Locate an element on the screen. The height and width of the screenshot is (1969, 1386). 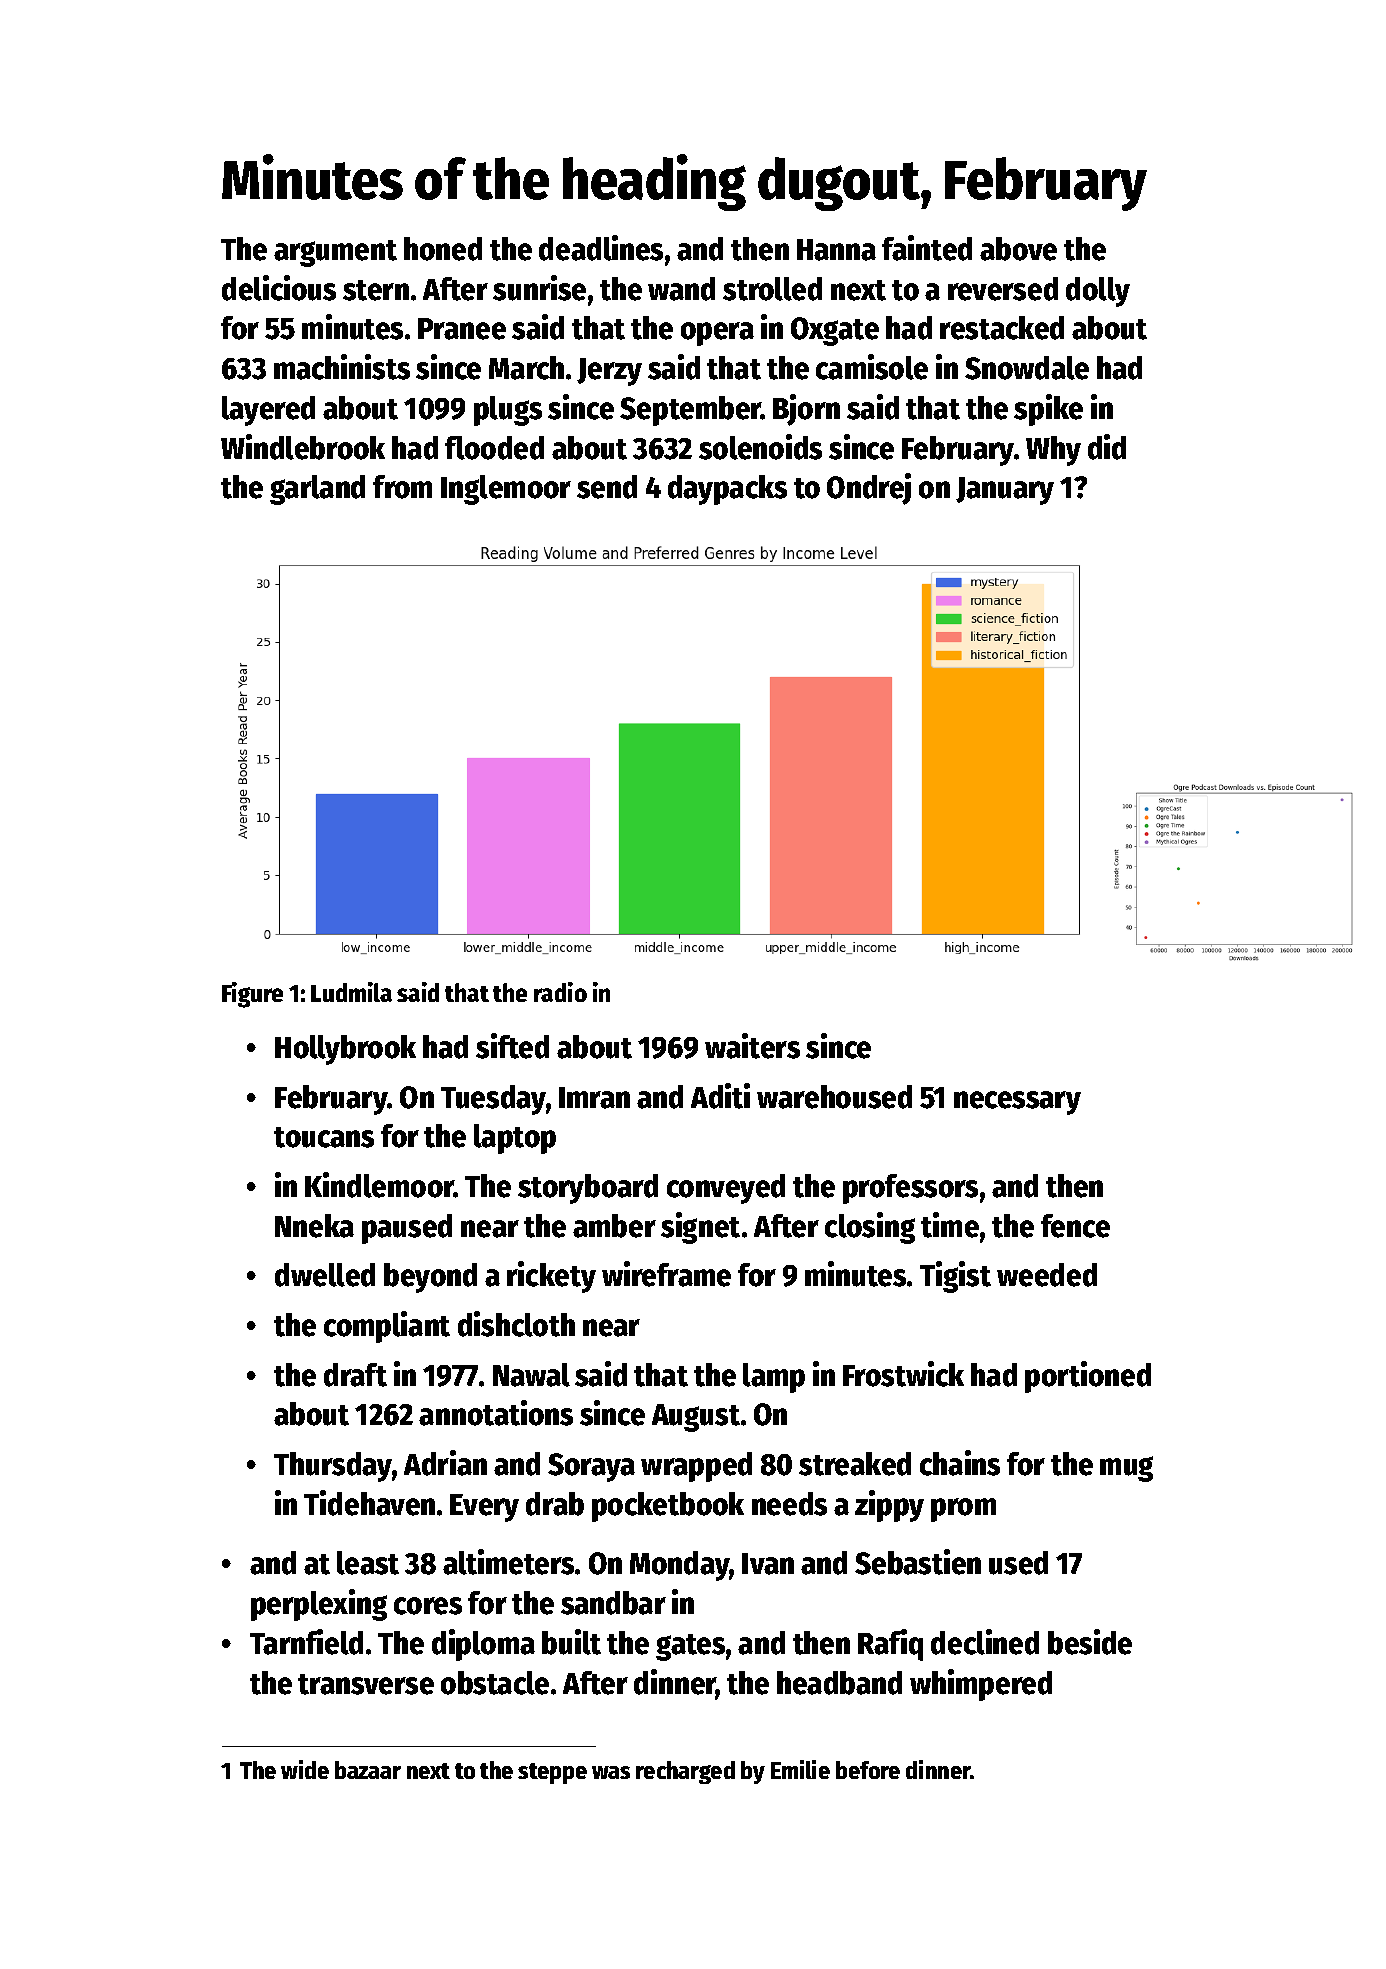
radio is located at coordinates (560, 992).
